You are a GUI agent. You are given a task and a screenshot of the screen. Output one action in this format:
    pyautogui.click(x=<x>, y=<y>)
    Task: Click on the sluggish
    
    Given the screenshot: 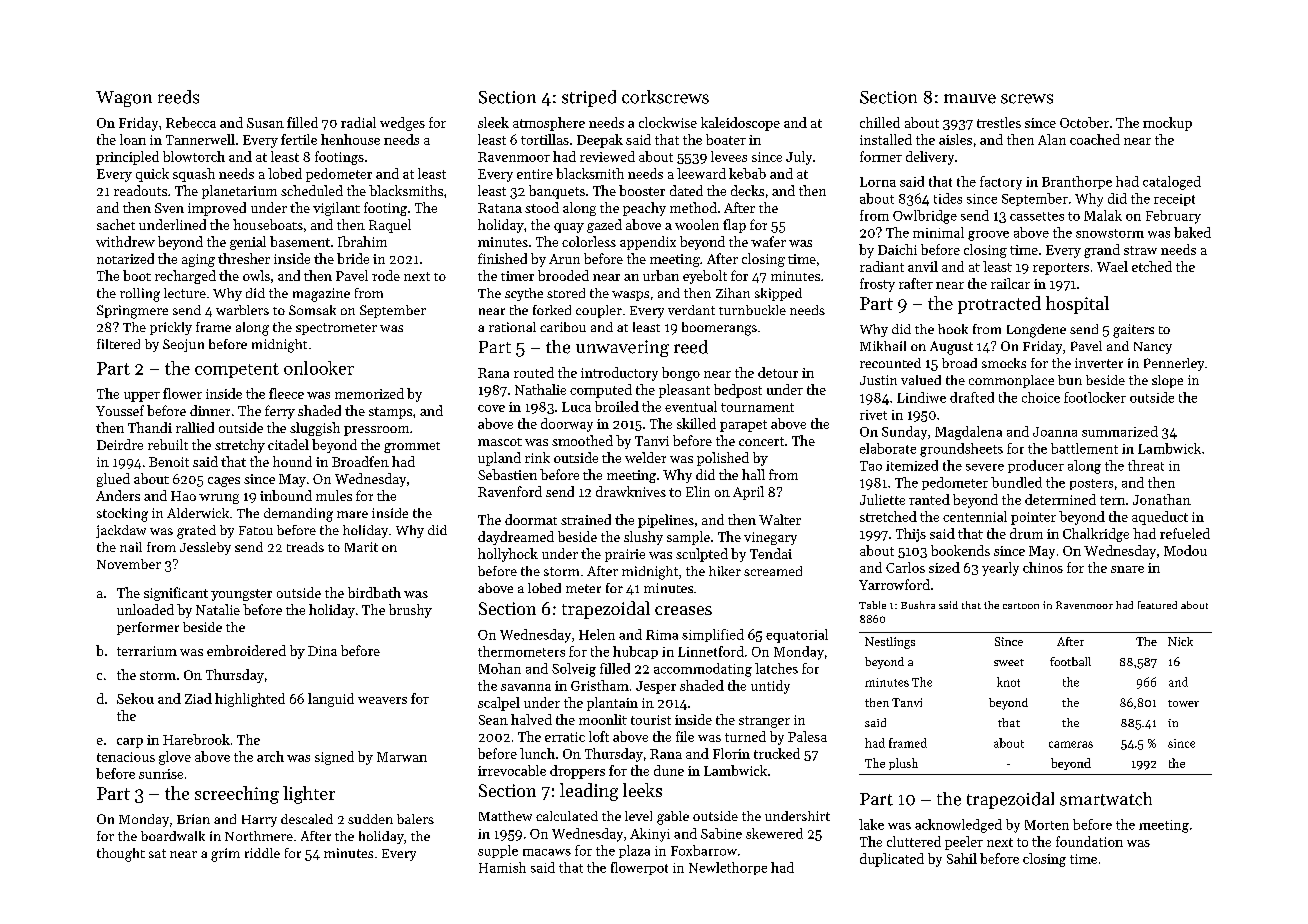 What is the action you would take?
    pyautogui.click(x=315, y=429)
